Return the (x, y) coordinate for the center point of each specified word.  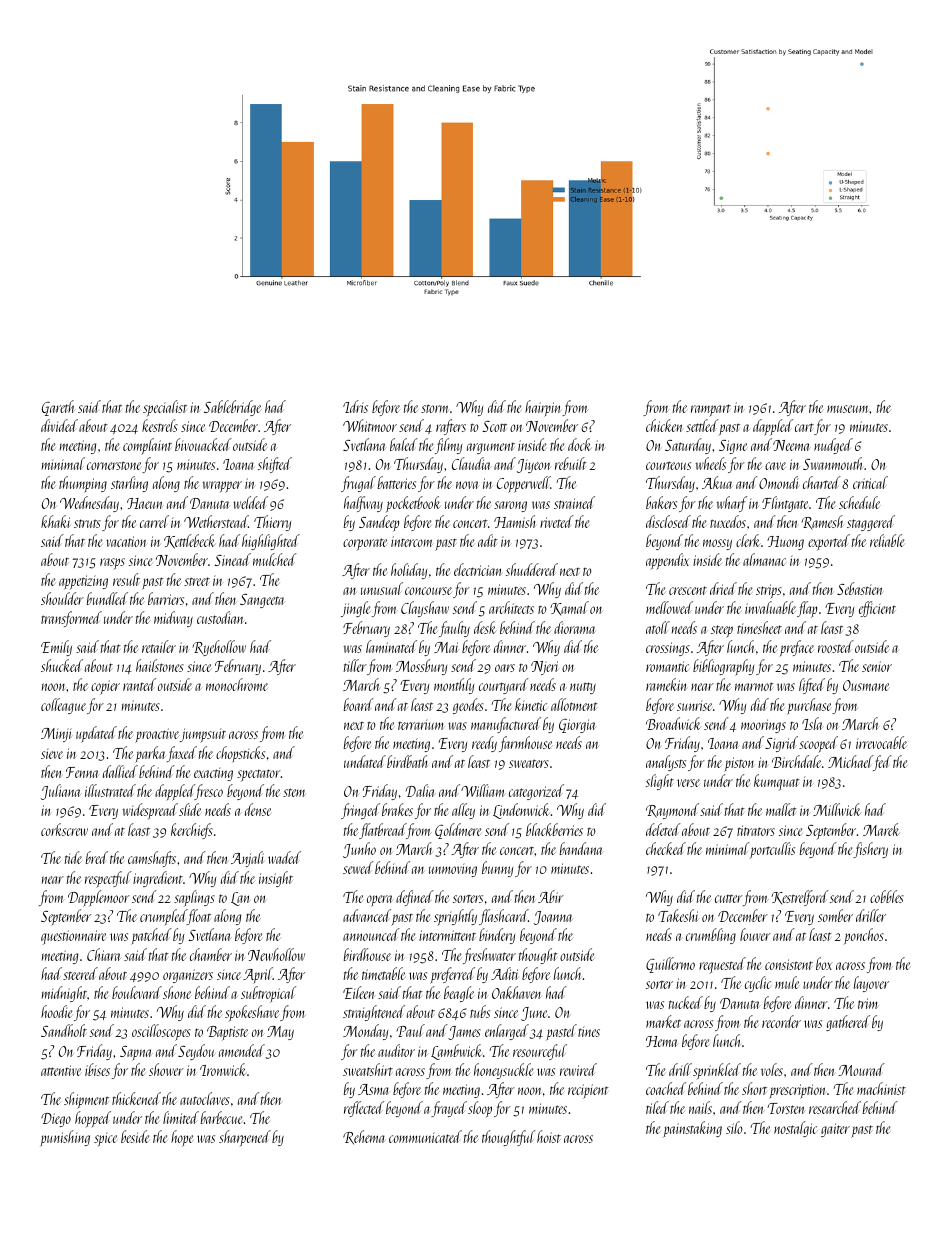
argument (491, 448)
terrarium (421, 725)
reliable (887, 540)
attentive (61, 1070)
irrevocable (881, 742)
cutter (729, 898)
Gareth (58, 408)
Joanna (553, 918)
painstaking (692, 1129)
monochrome (237, 684)
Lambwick (457, 1052)
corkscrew (64, 829)
